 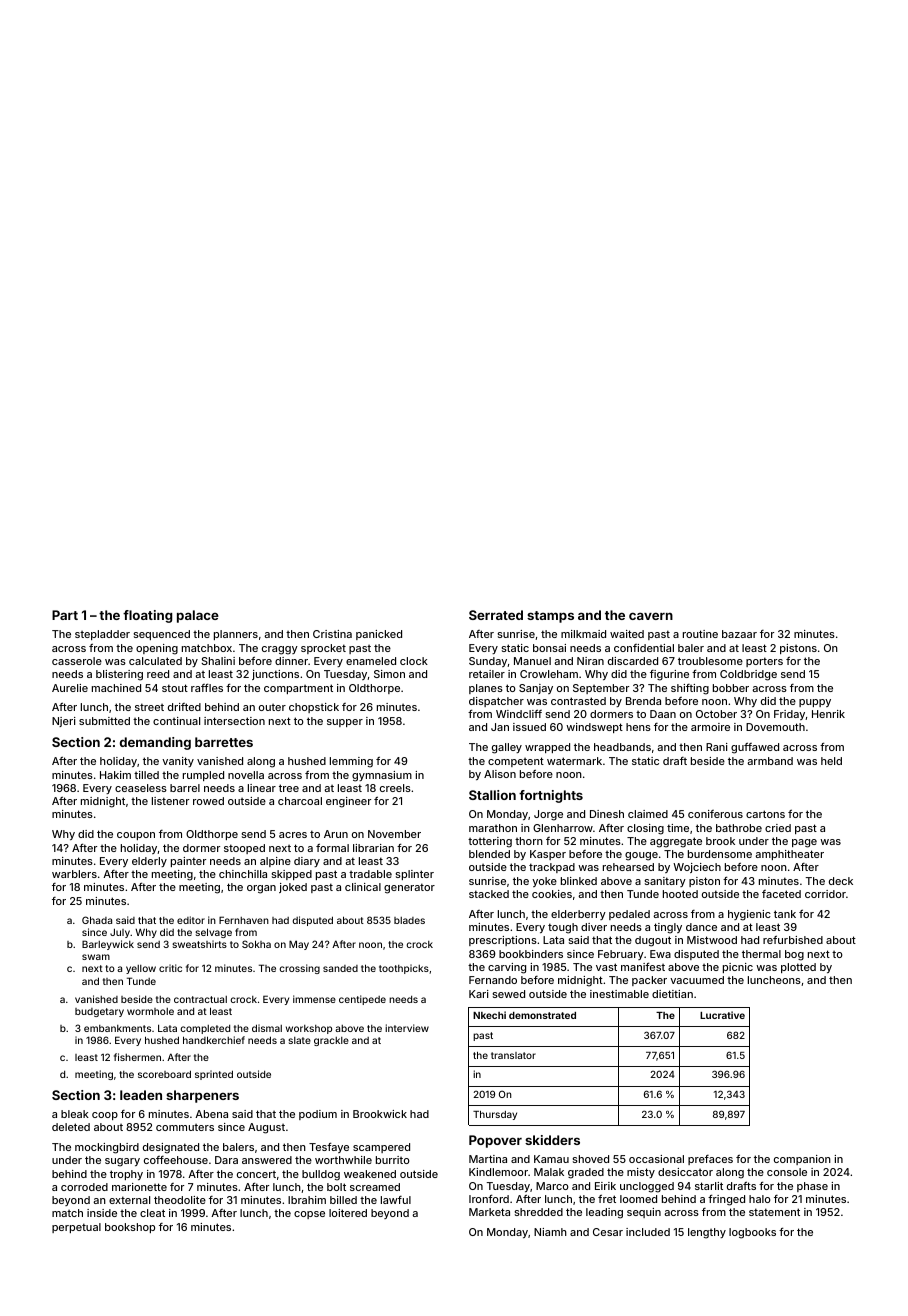 What do you see at coordinates (488, 662) in the document?
I see `Sunday` at bounding box center [488, 662].
